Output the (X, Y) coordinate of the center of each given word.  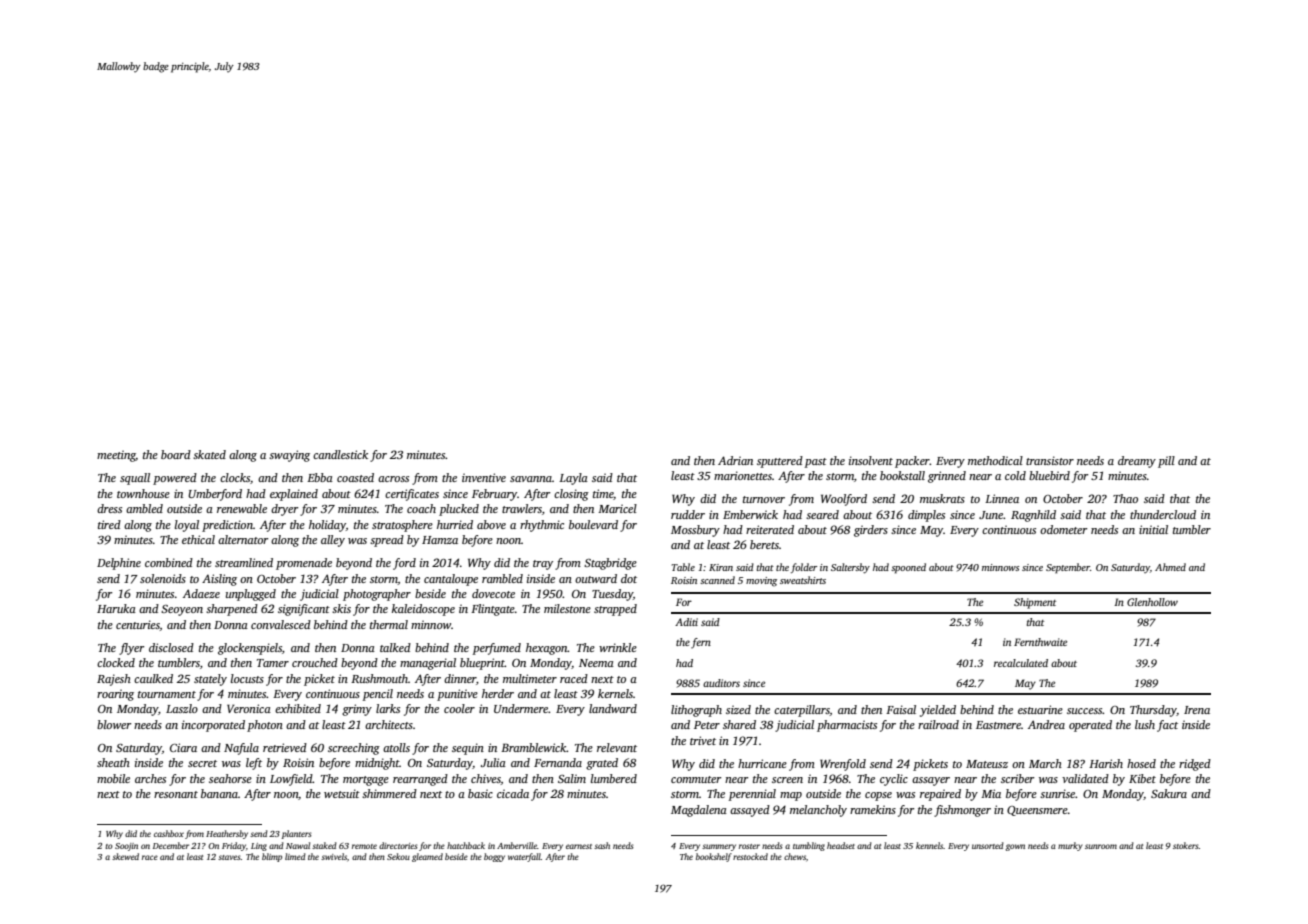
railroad (938, 724)
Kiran (721, 567)
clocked (116, 662)
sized (738, 709)
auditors (721, 683)
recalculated (1021, 663)
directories (398, 845)
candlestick (340, 454)
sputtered (780, 462)
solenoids (163, 578)
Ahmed (1170, 567)
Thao (1125, 498)
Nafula (241, 749)
